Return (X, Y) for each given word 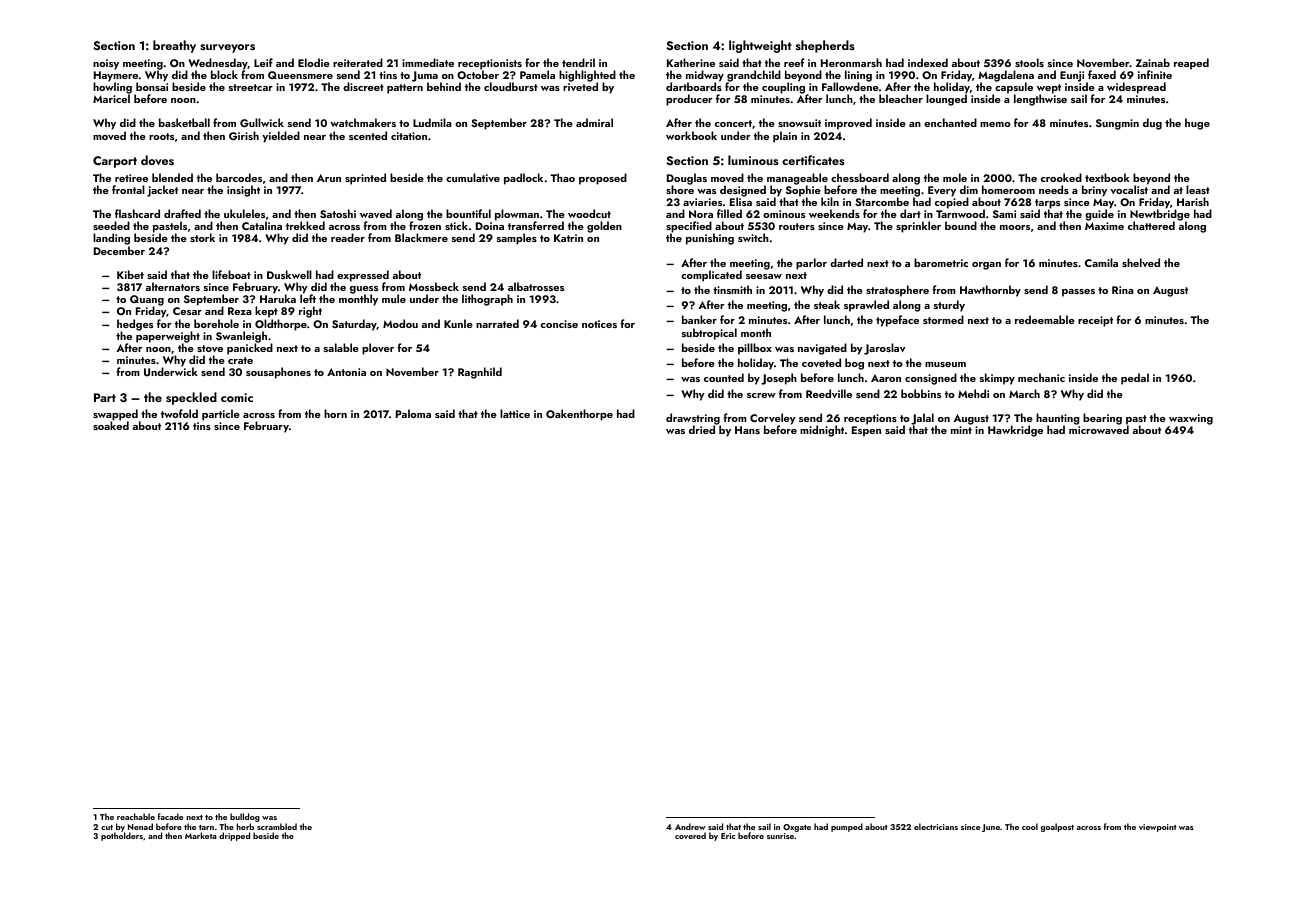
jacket (162, 191)
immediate (428, 62)
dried (702, 429)
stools (1029, 62)
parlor (811, 264)
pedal (1135, 379)
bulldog (245, 817)
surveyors (227, 48)
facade (170, 816)
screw (761, 395)
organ (986, 266)
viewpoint (1158, 828)
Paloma (413, 413)
